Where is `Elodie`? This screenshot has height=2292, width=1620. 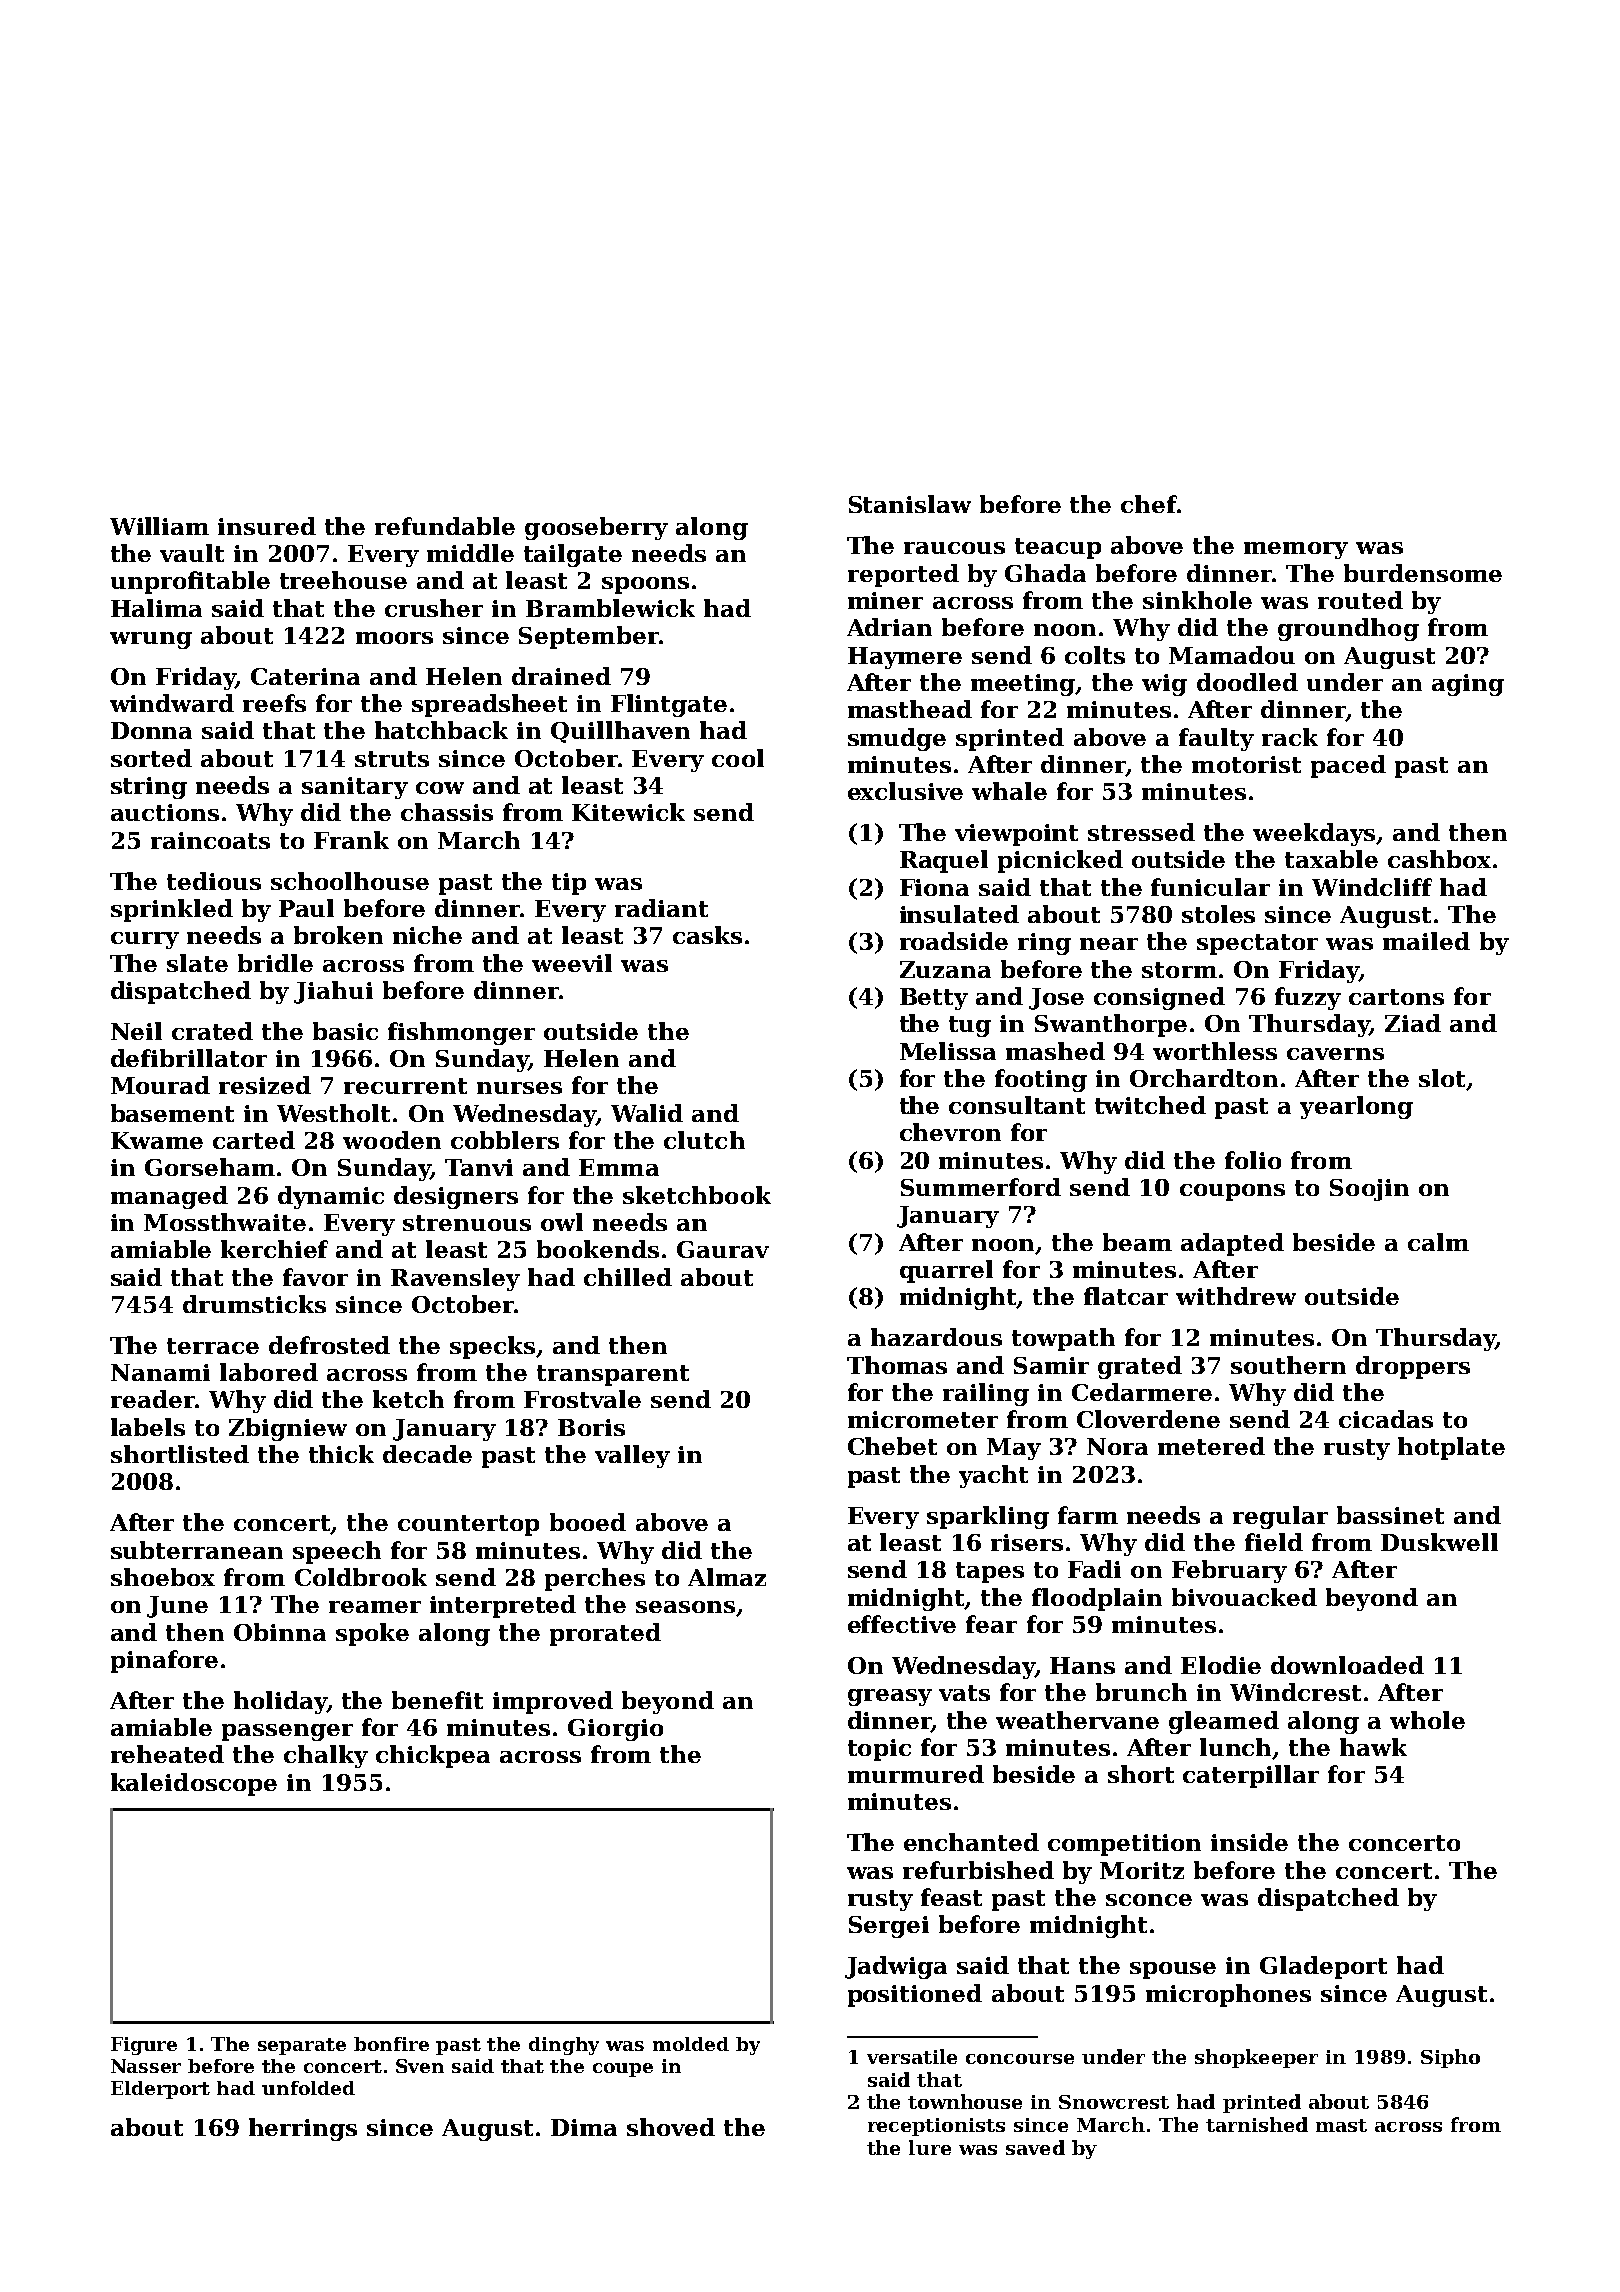
Elodie is located at coordinates (1221, 1665).
